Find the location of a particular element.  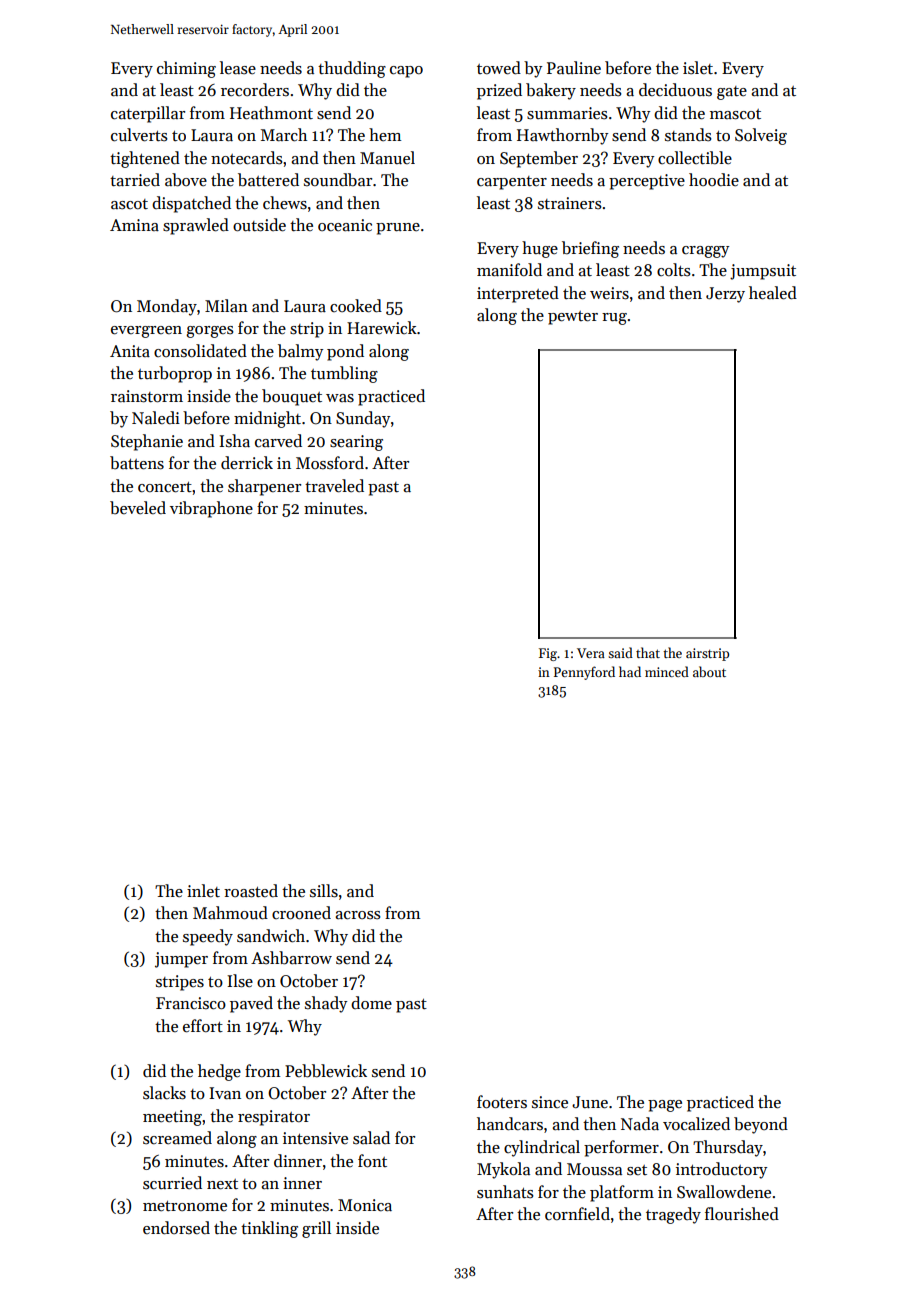

Sunday is located at coordinates (363, 419).
